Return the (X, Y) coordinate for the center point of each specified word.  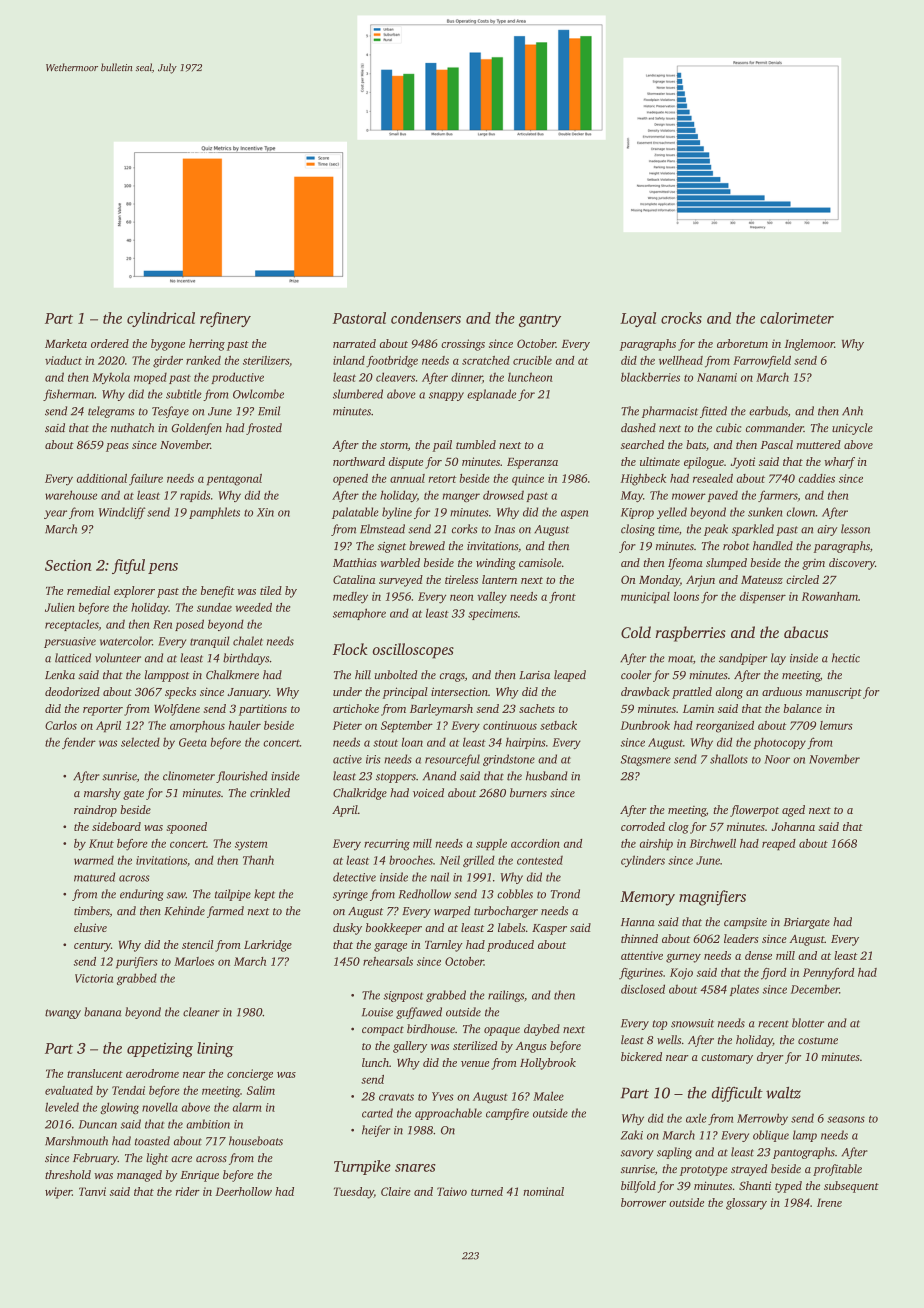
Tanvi (92, 1191)
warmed (94, 860)
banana (103, 1012)
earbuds (768, 411)
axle (696, 1118)
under (347, 691)
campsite (745, 923)
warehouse (71, 495)
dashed (638, 427)
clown (801, 512)
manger (461, 497)
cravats (396, 1097)
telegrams (111, 412)
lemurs (836, 725)
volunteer (118, 658)
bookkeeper (394, 929)
